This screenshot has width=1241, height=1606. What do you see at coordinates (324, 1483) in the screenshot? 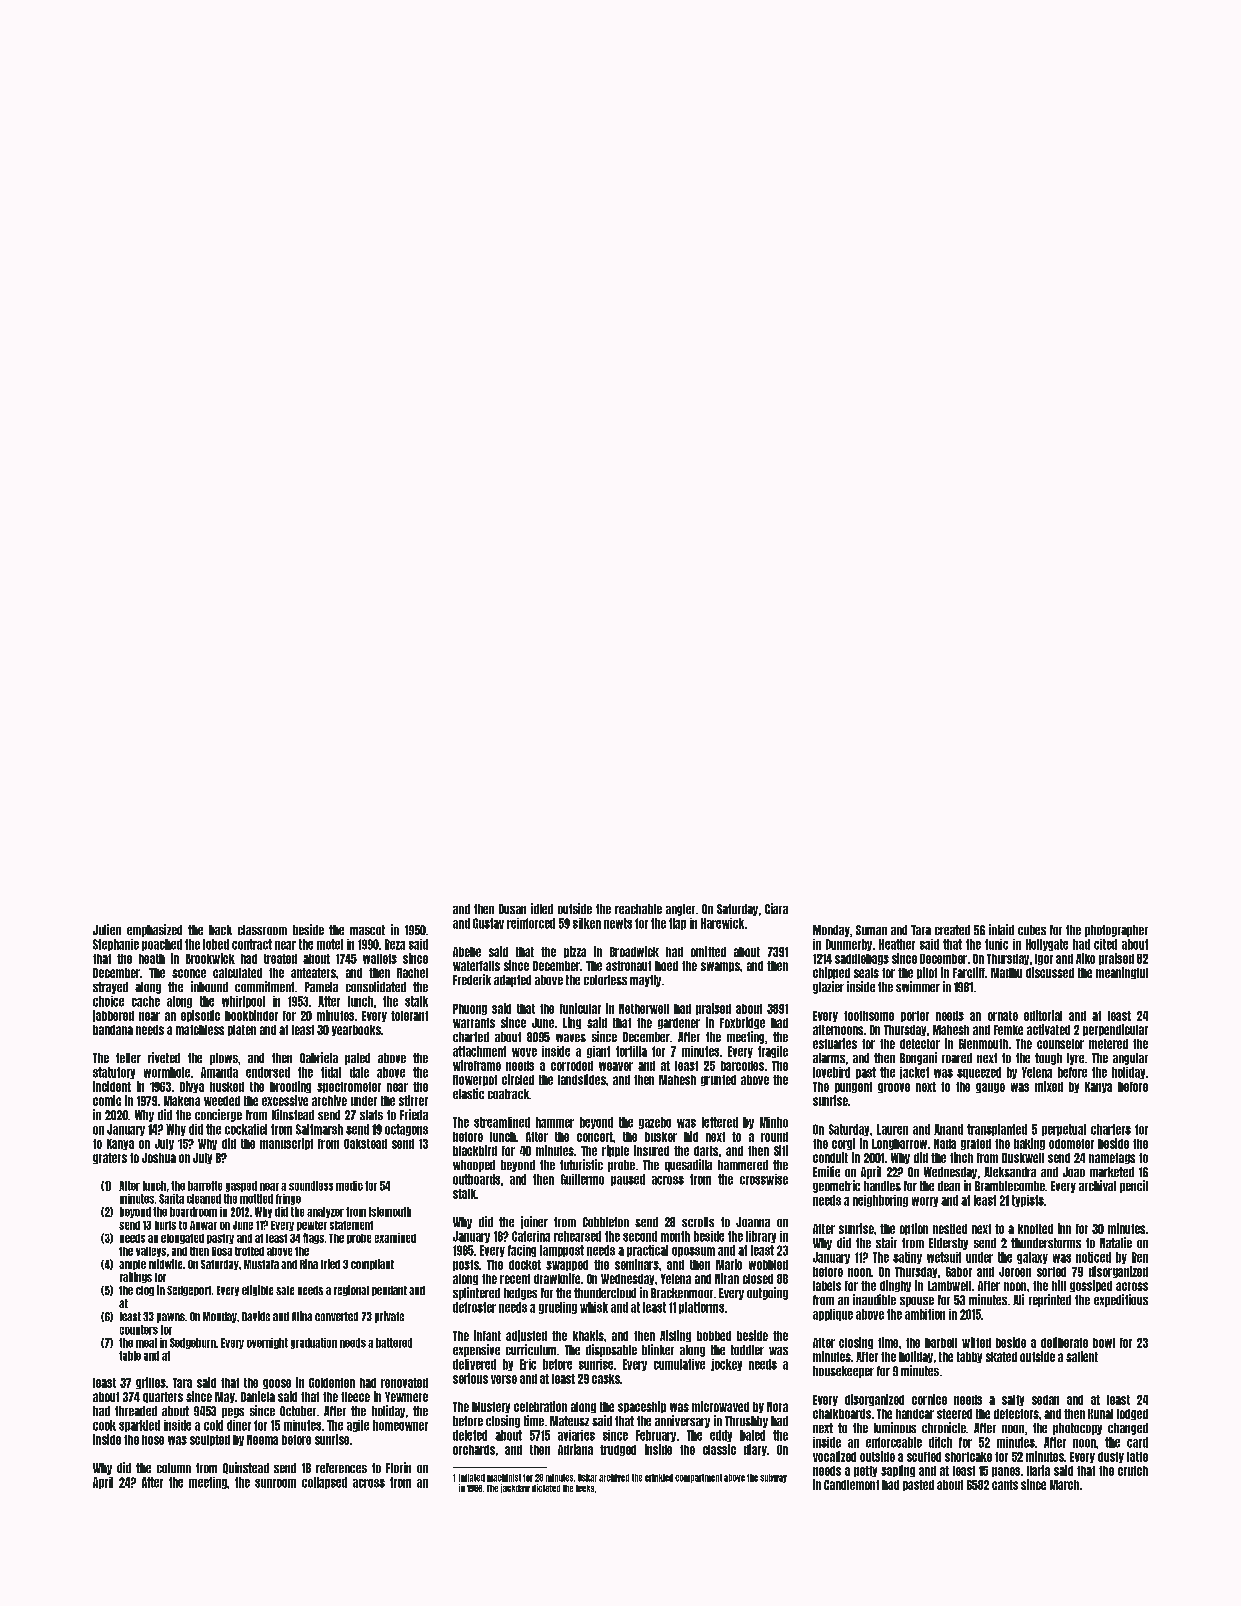
I see `collapsed` at bounding box center [324, 1483].
